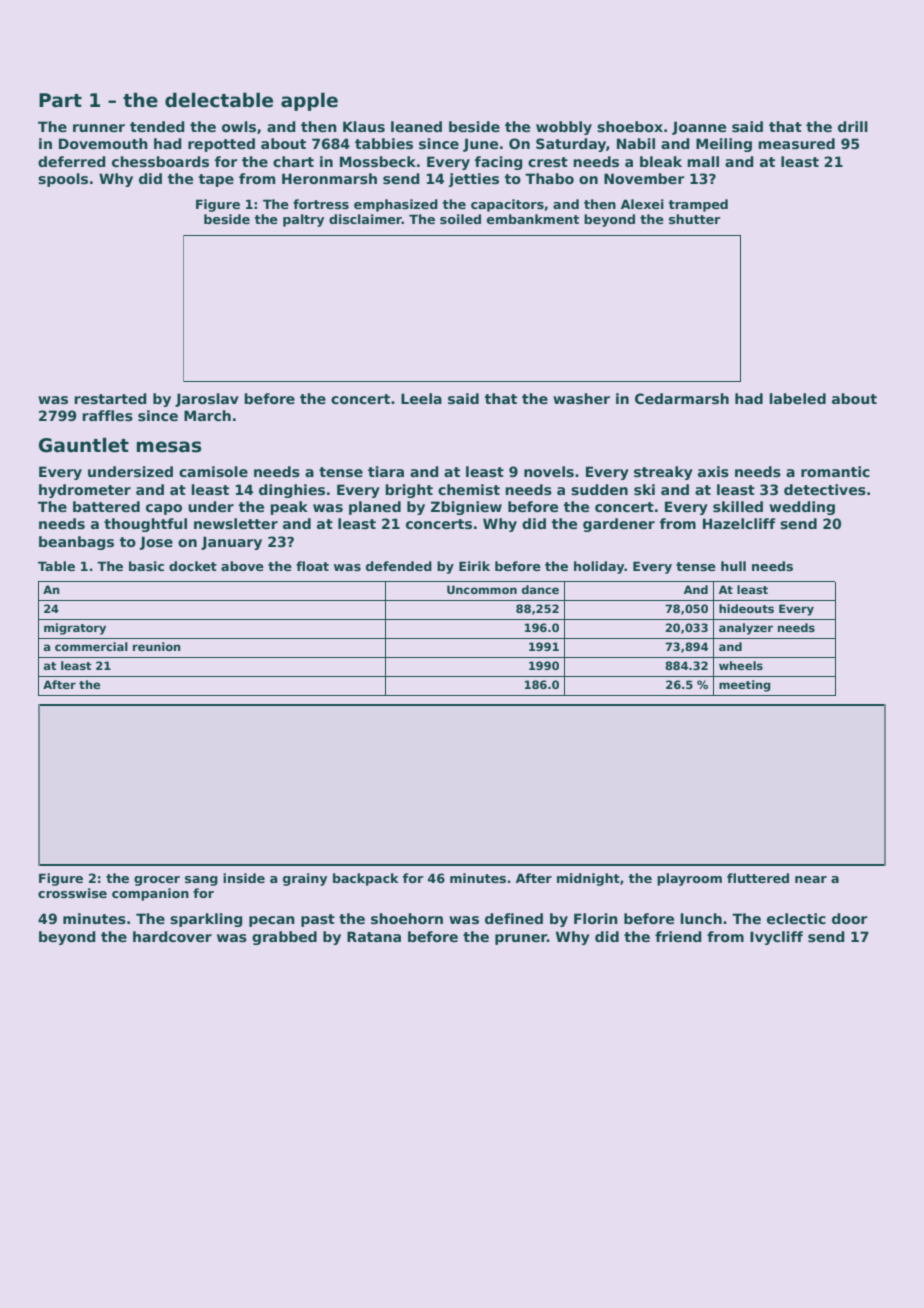 The height and width of the document is (1308, 924). What do you see at coordinates (521, 939) in the document?
I see `pruner` at bounding box center [521, 939].
